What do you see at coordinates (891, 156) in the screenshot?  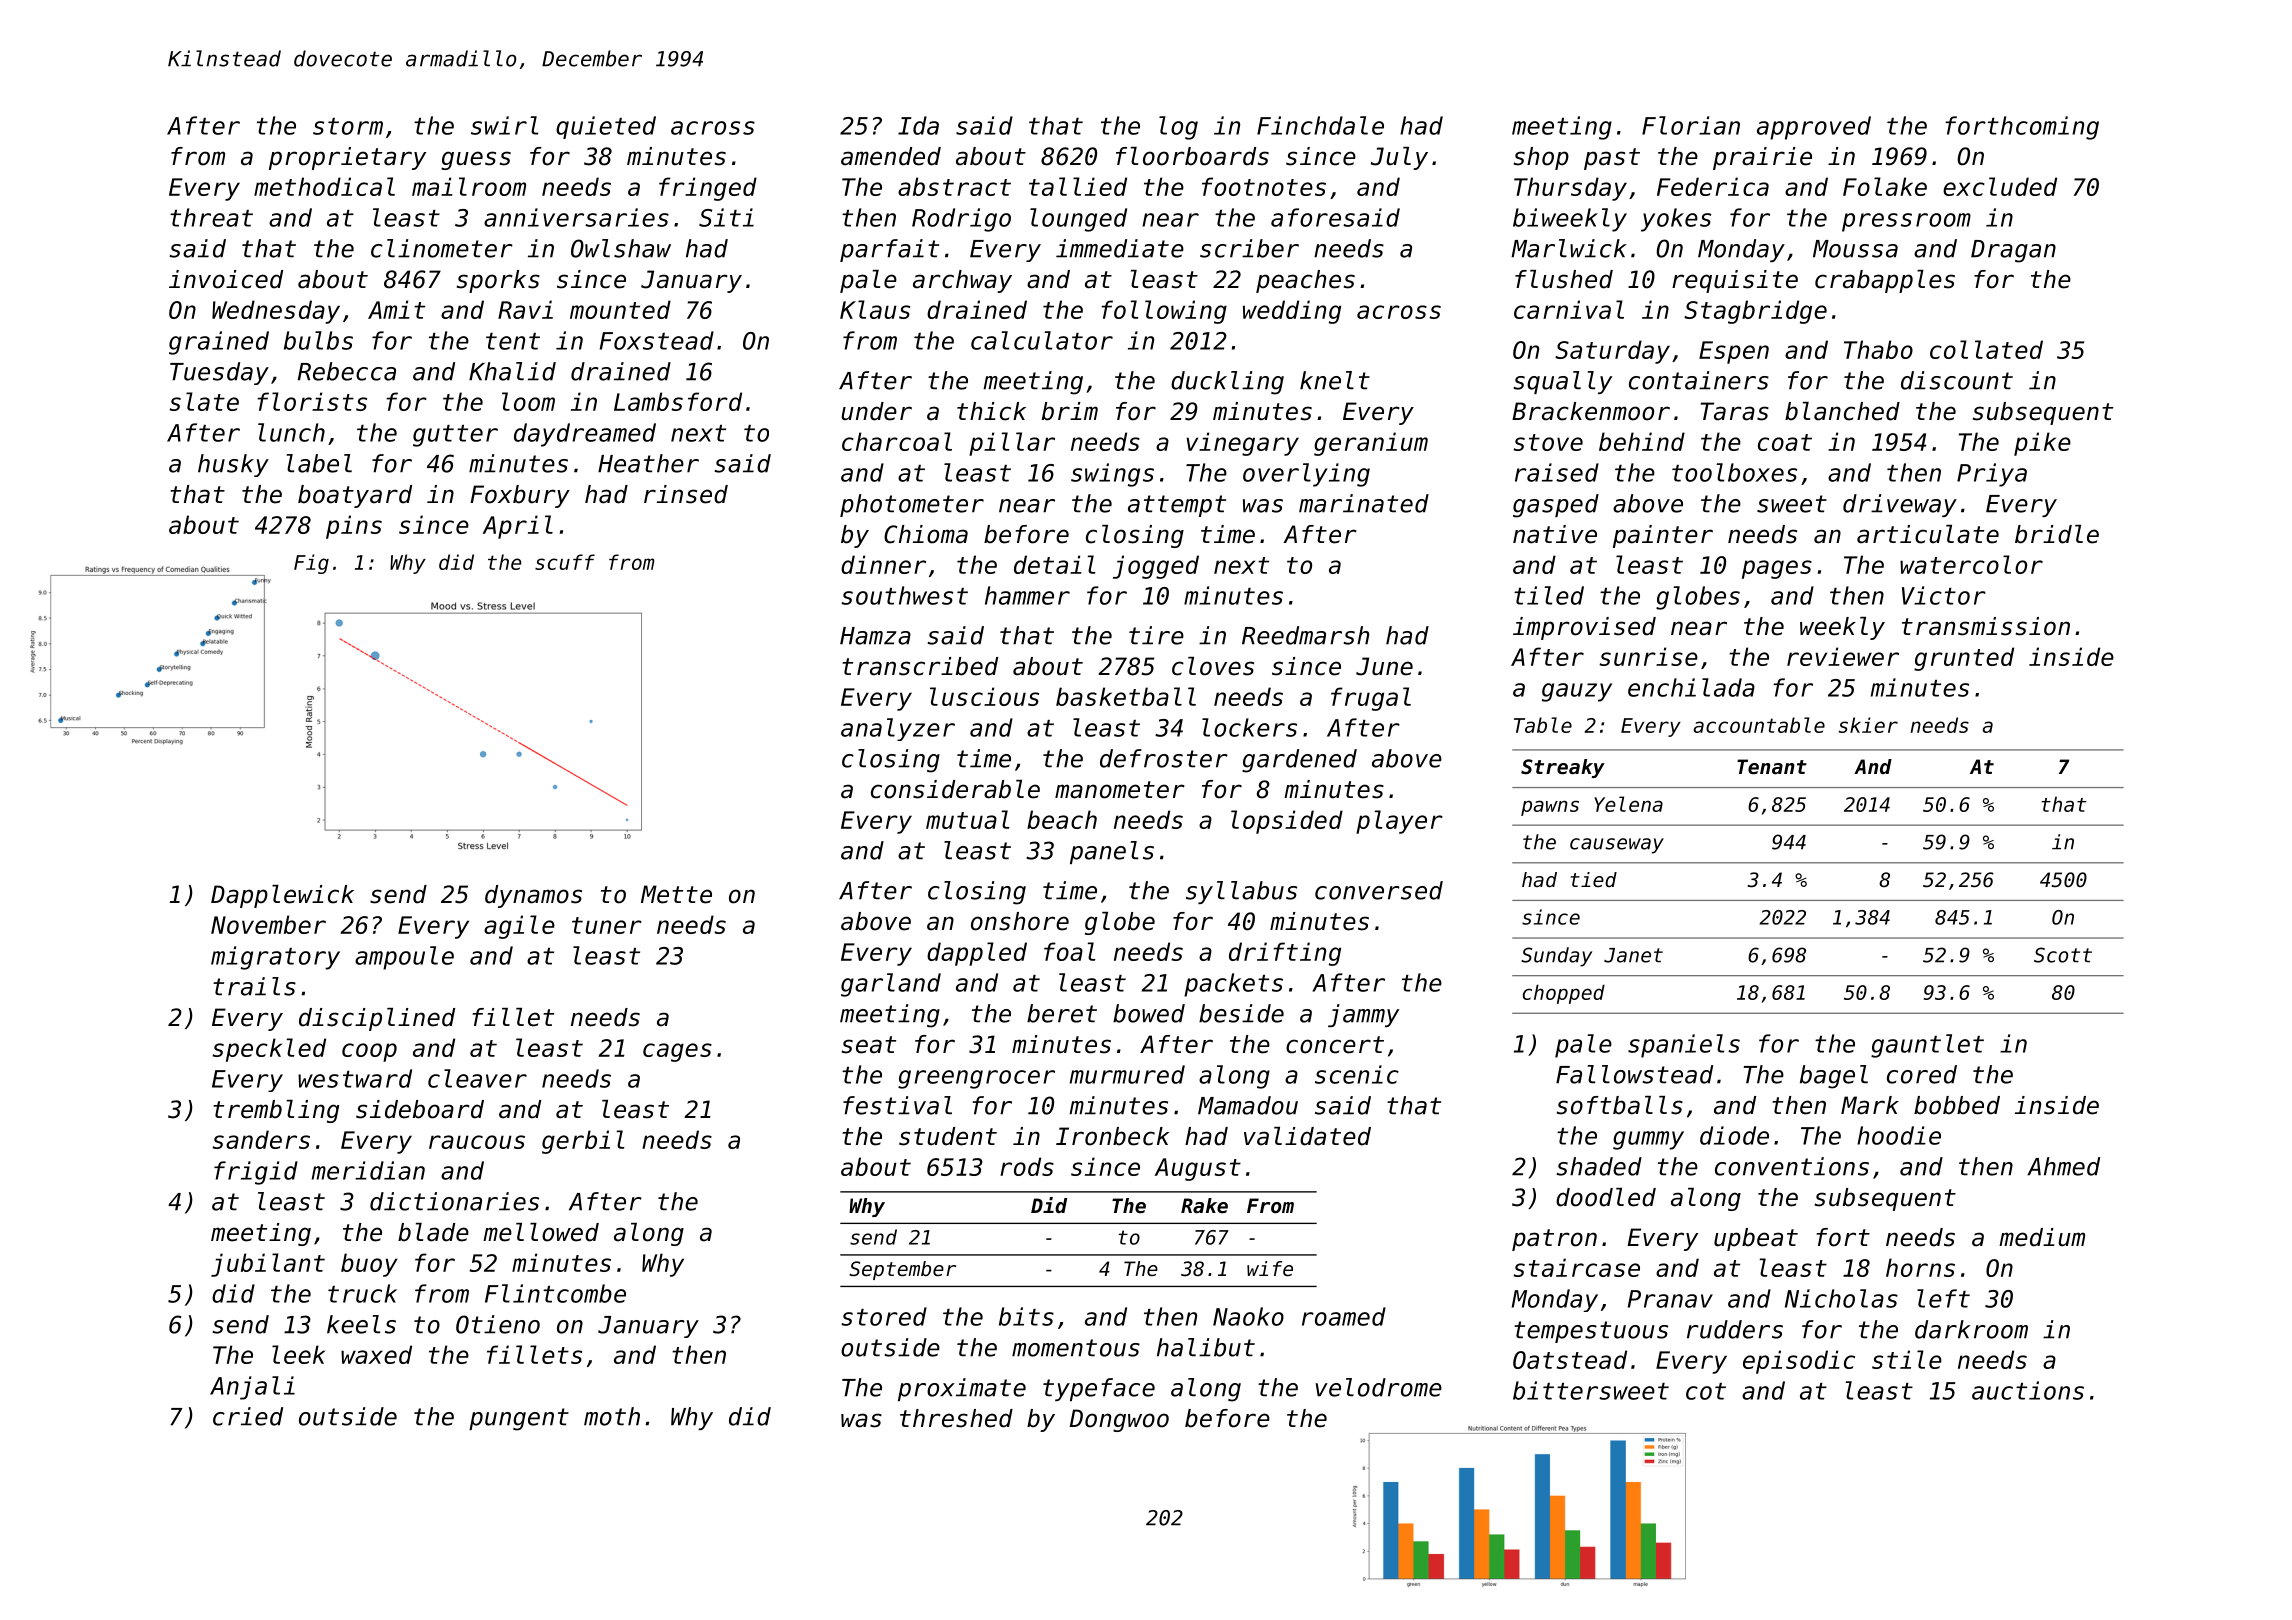 I see `amended` at bounding box center [891, 156].
